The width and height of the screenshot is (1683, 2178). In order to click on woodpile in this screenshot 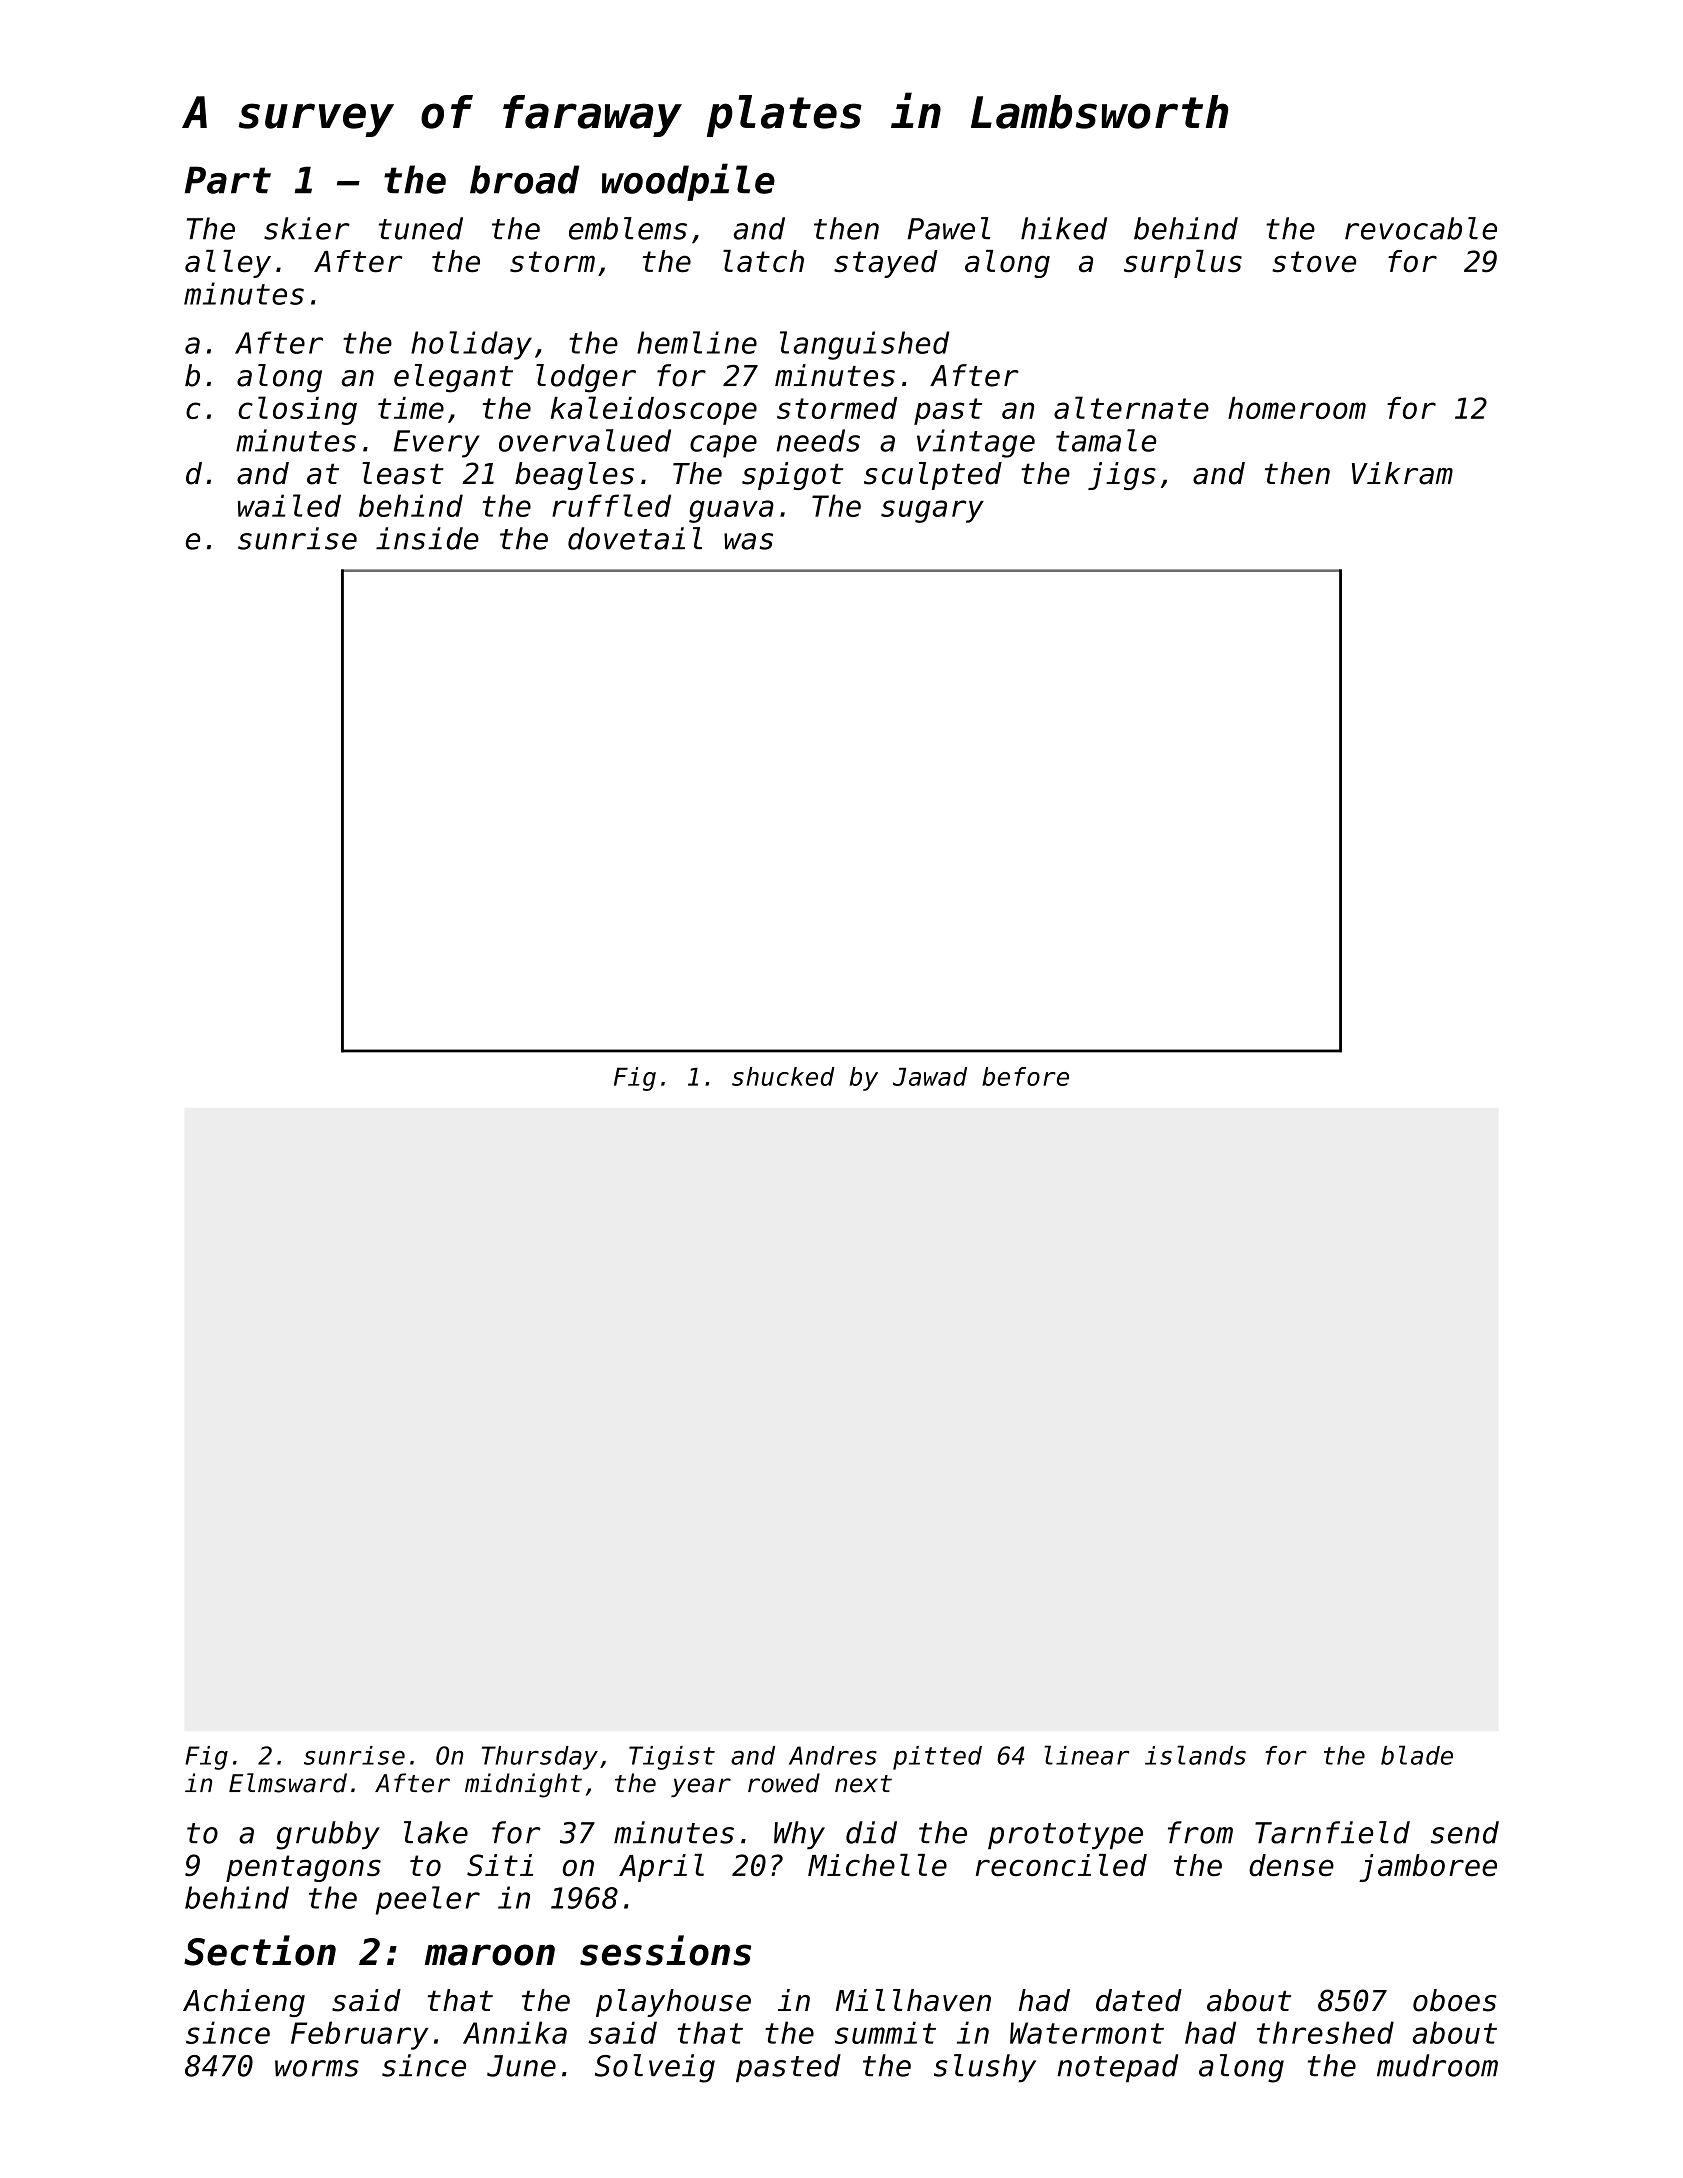, I will do `click(688, 182)`.
